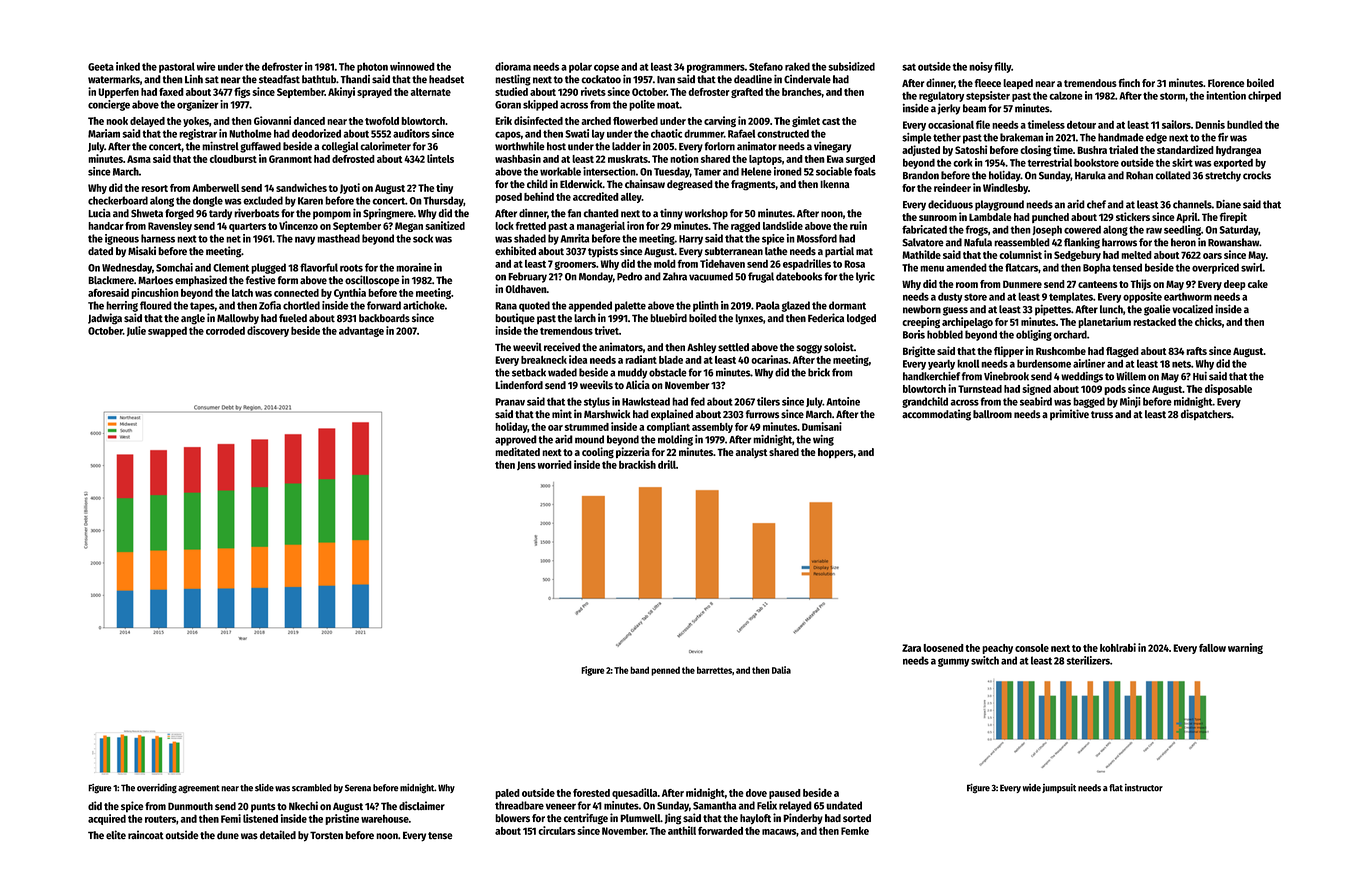 Image resolution: width=1372 pixels, height=887 pixels. I want to click on warning, so click(1245, 648).
